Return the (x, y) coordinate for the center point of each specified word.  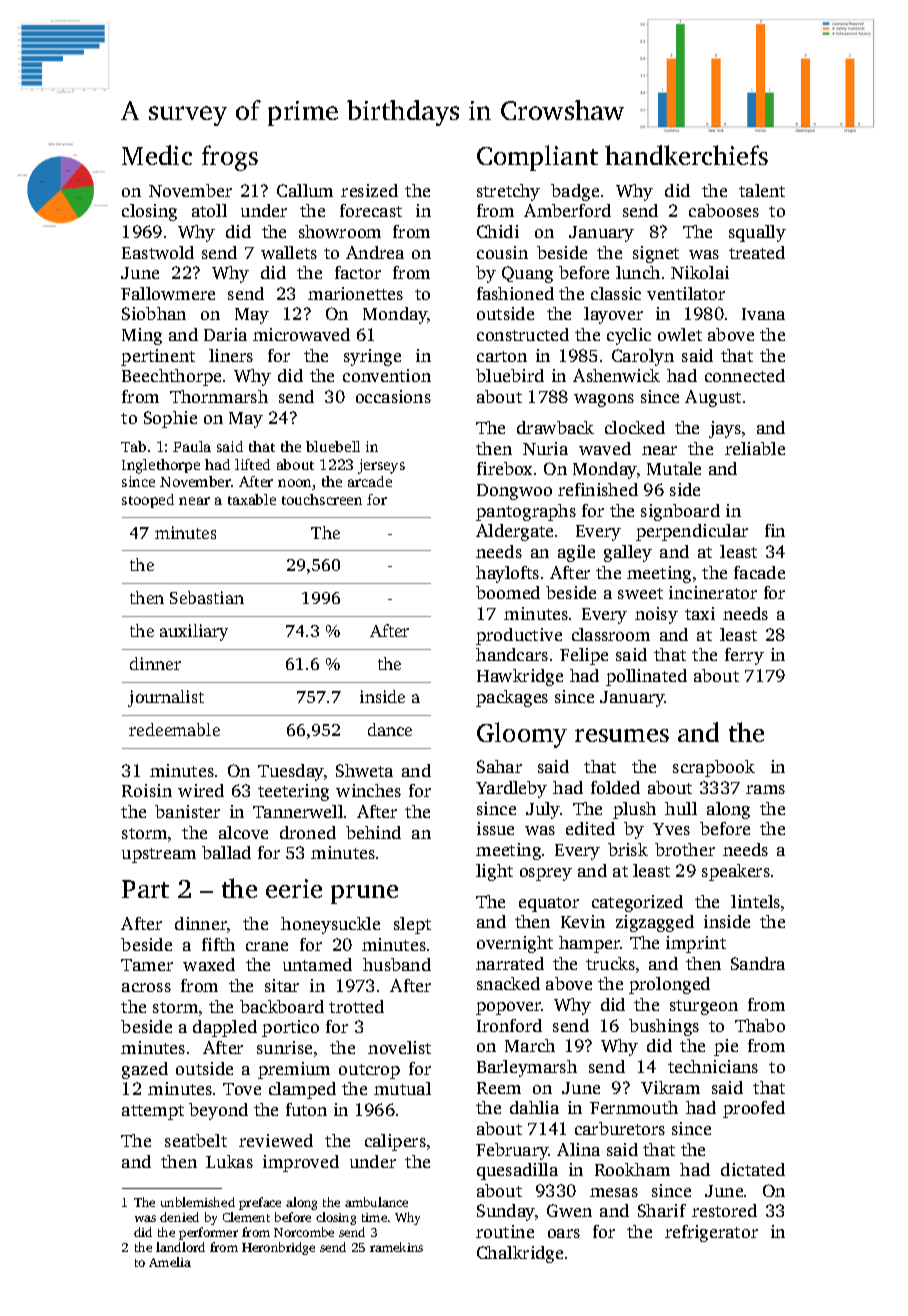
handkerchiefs (686, 155)
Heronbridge (278, 1248)
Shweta (364, 770)
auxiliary (194, 632)
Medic (157, 155)
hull (681, 808)
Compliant (537, 158)
